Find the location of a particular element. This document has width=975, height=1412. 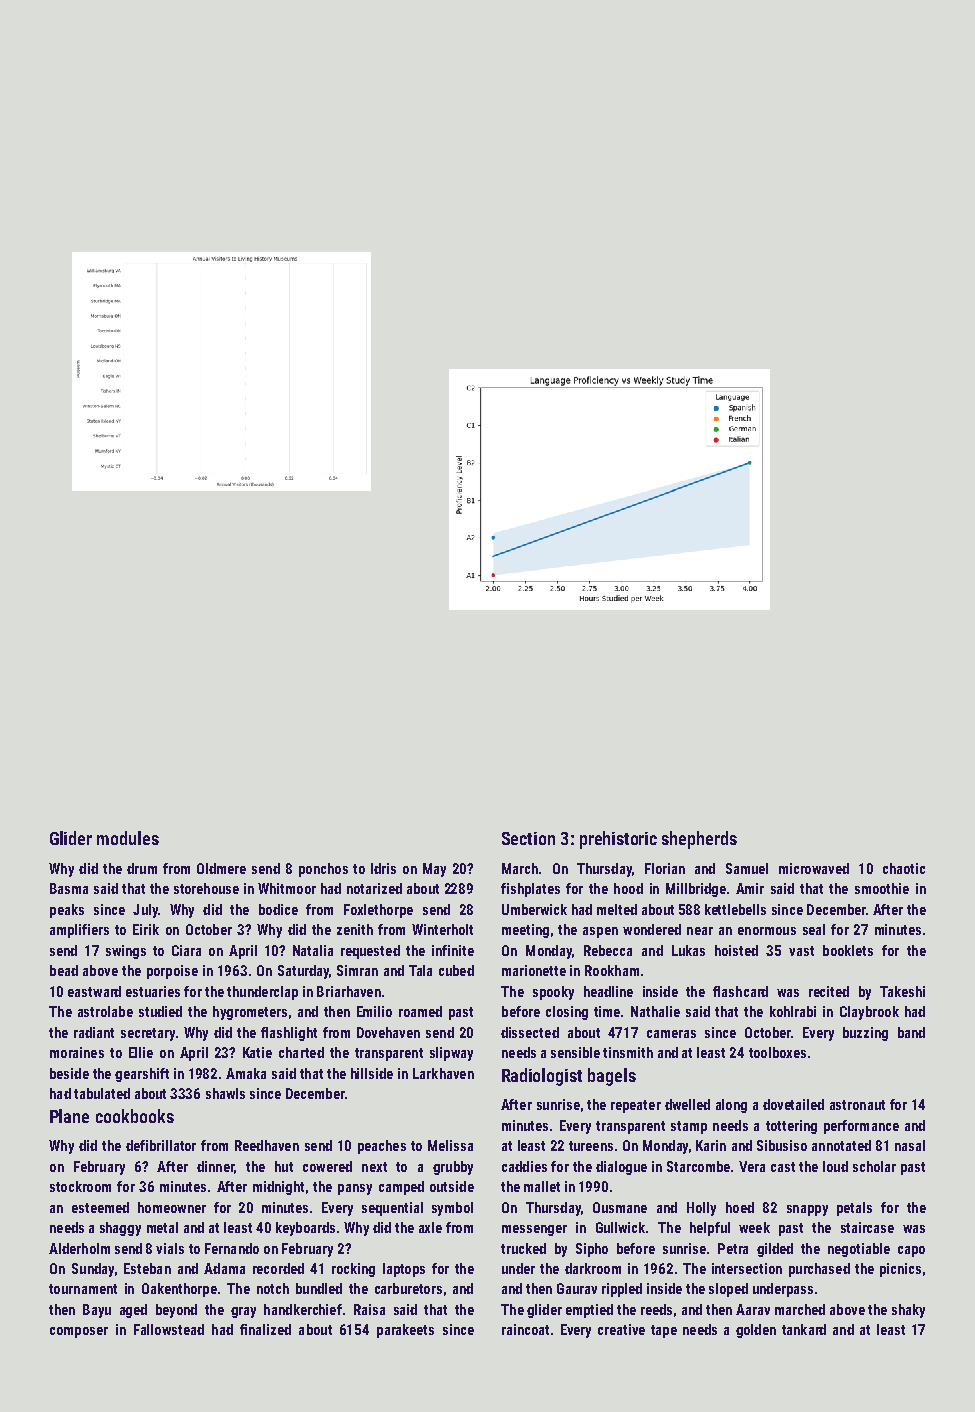

Alderholm is located at coordinates (79, 1248).
